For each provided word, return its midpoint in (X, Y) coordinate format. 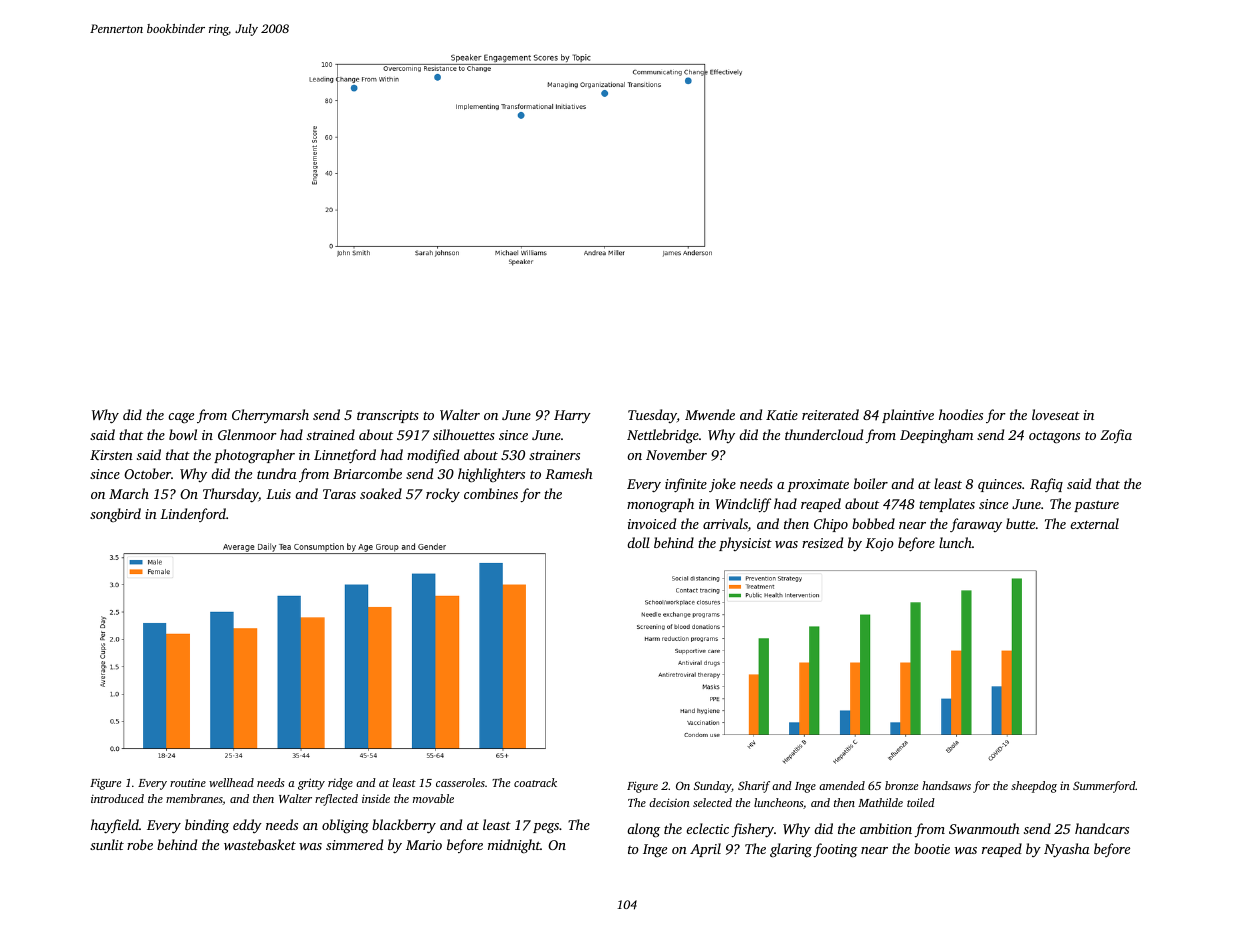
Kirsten (111, 455)
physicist (745, 544)
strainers (554, 455)
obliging (345, 826)
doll (638, 542)
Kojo (879, 544)
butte (1020, 523)
